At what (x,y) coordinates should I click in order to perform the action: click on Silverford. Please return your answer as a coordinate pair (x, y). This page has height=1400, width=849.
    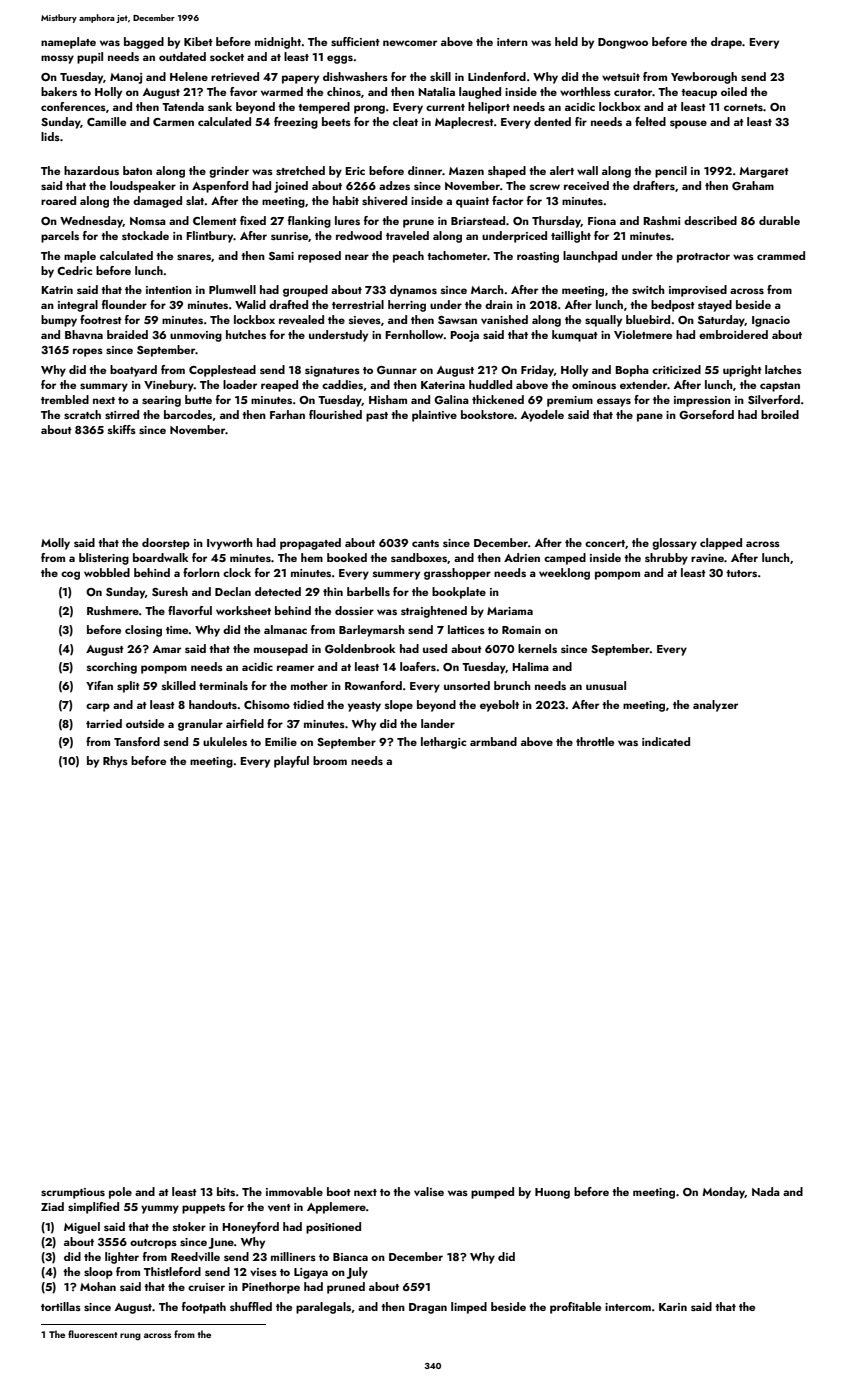
    Looking at the image, I should click on (774, 399).
